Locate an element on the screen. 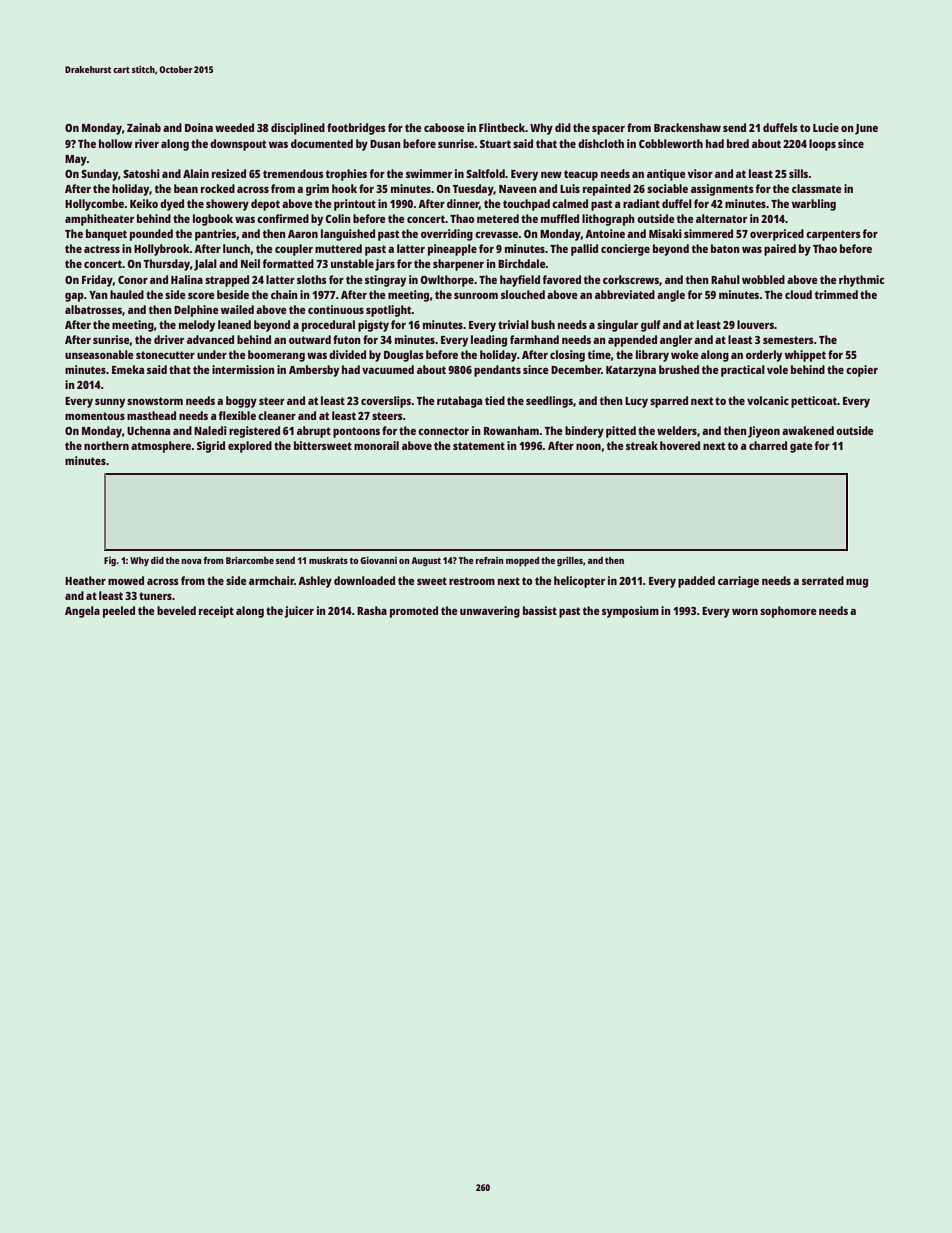 Image resolution: width=952 pixels, height=1233 pixels. Flintbeck is located at coordinates (502, 127).
